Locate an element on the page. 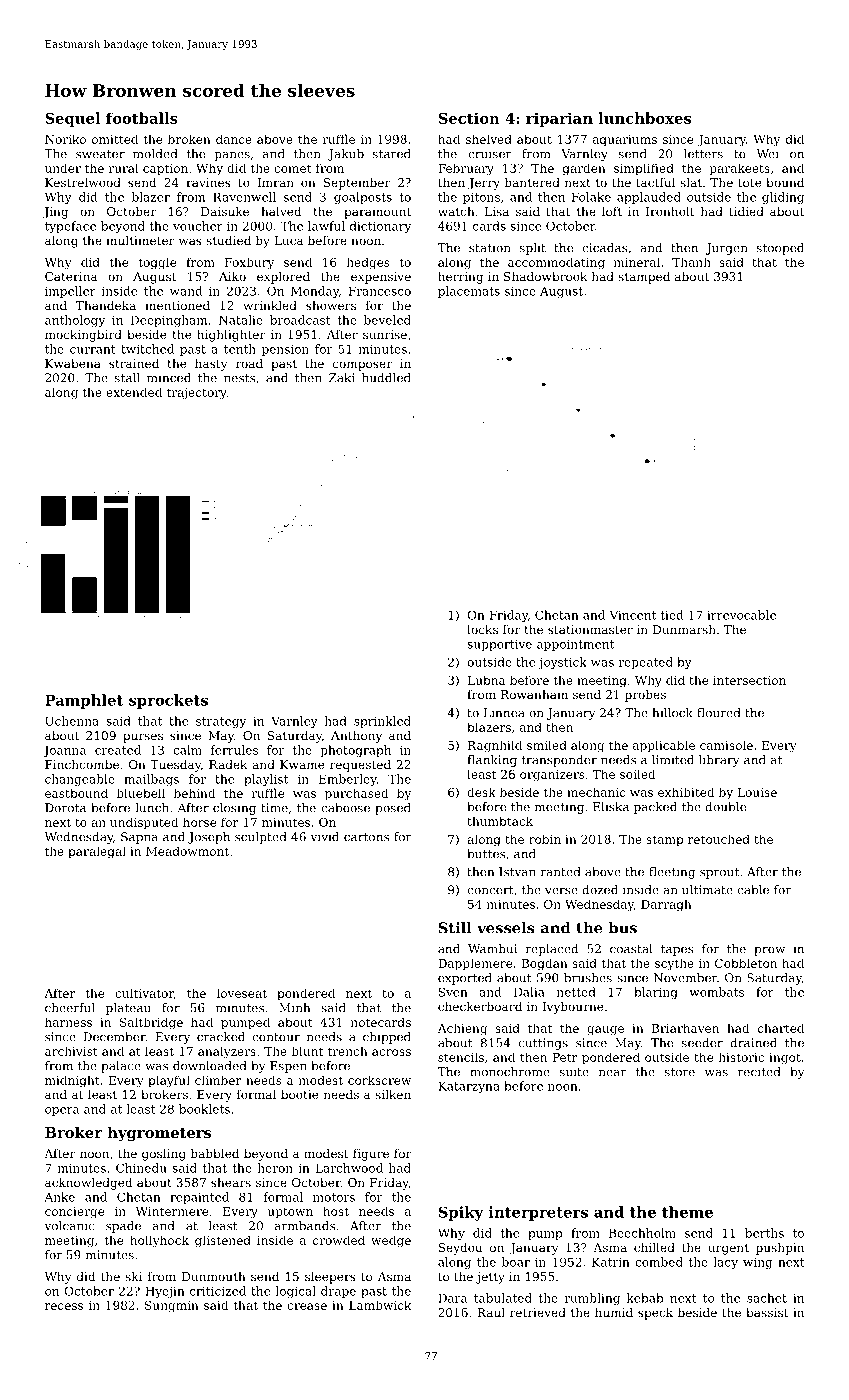 This document has width=849, height=1400. Daisuke is located at coordinates (225, 211).
